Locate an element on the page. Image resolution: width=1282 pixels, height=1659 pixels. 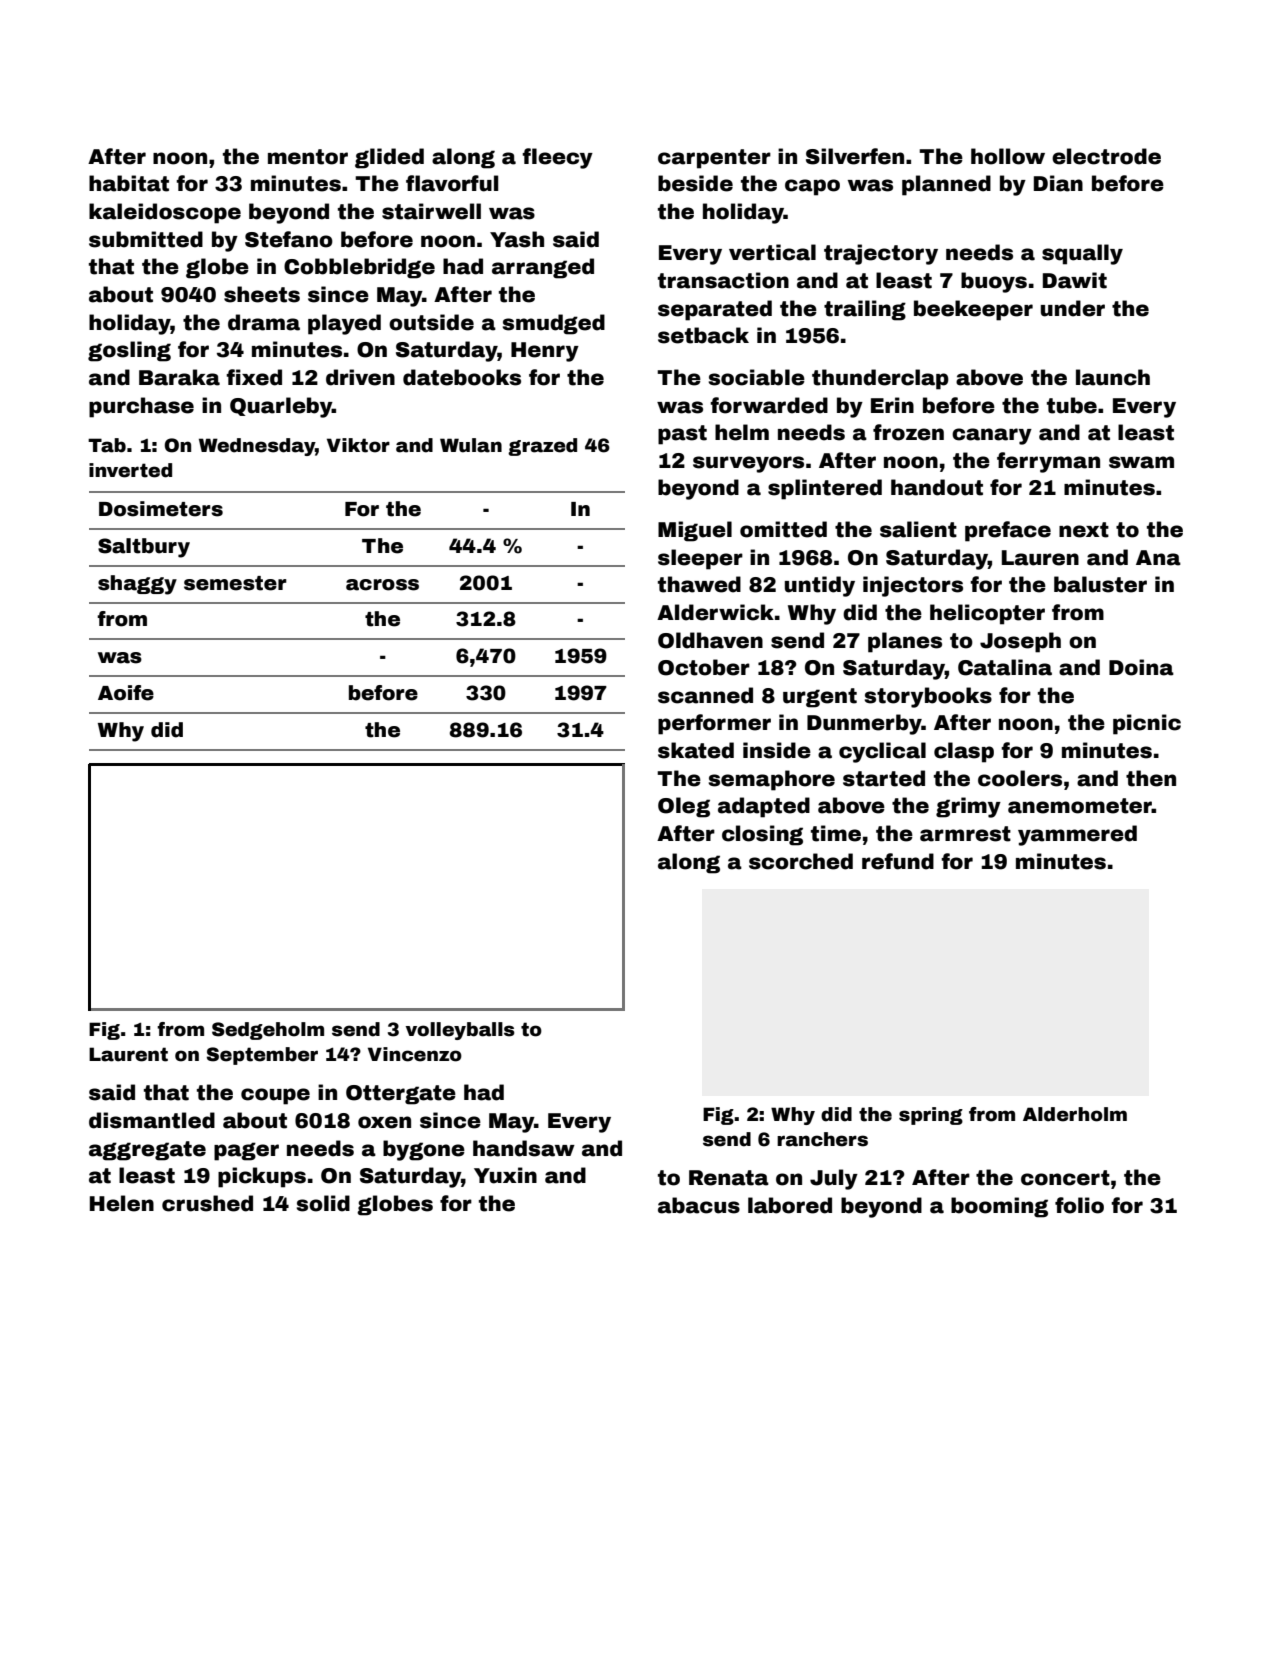
next is located at coordinates (1084, 530).
